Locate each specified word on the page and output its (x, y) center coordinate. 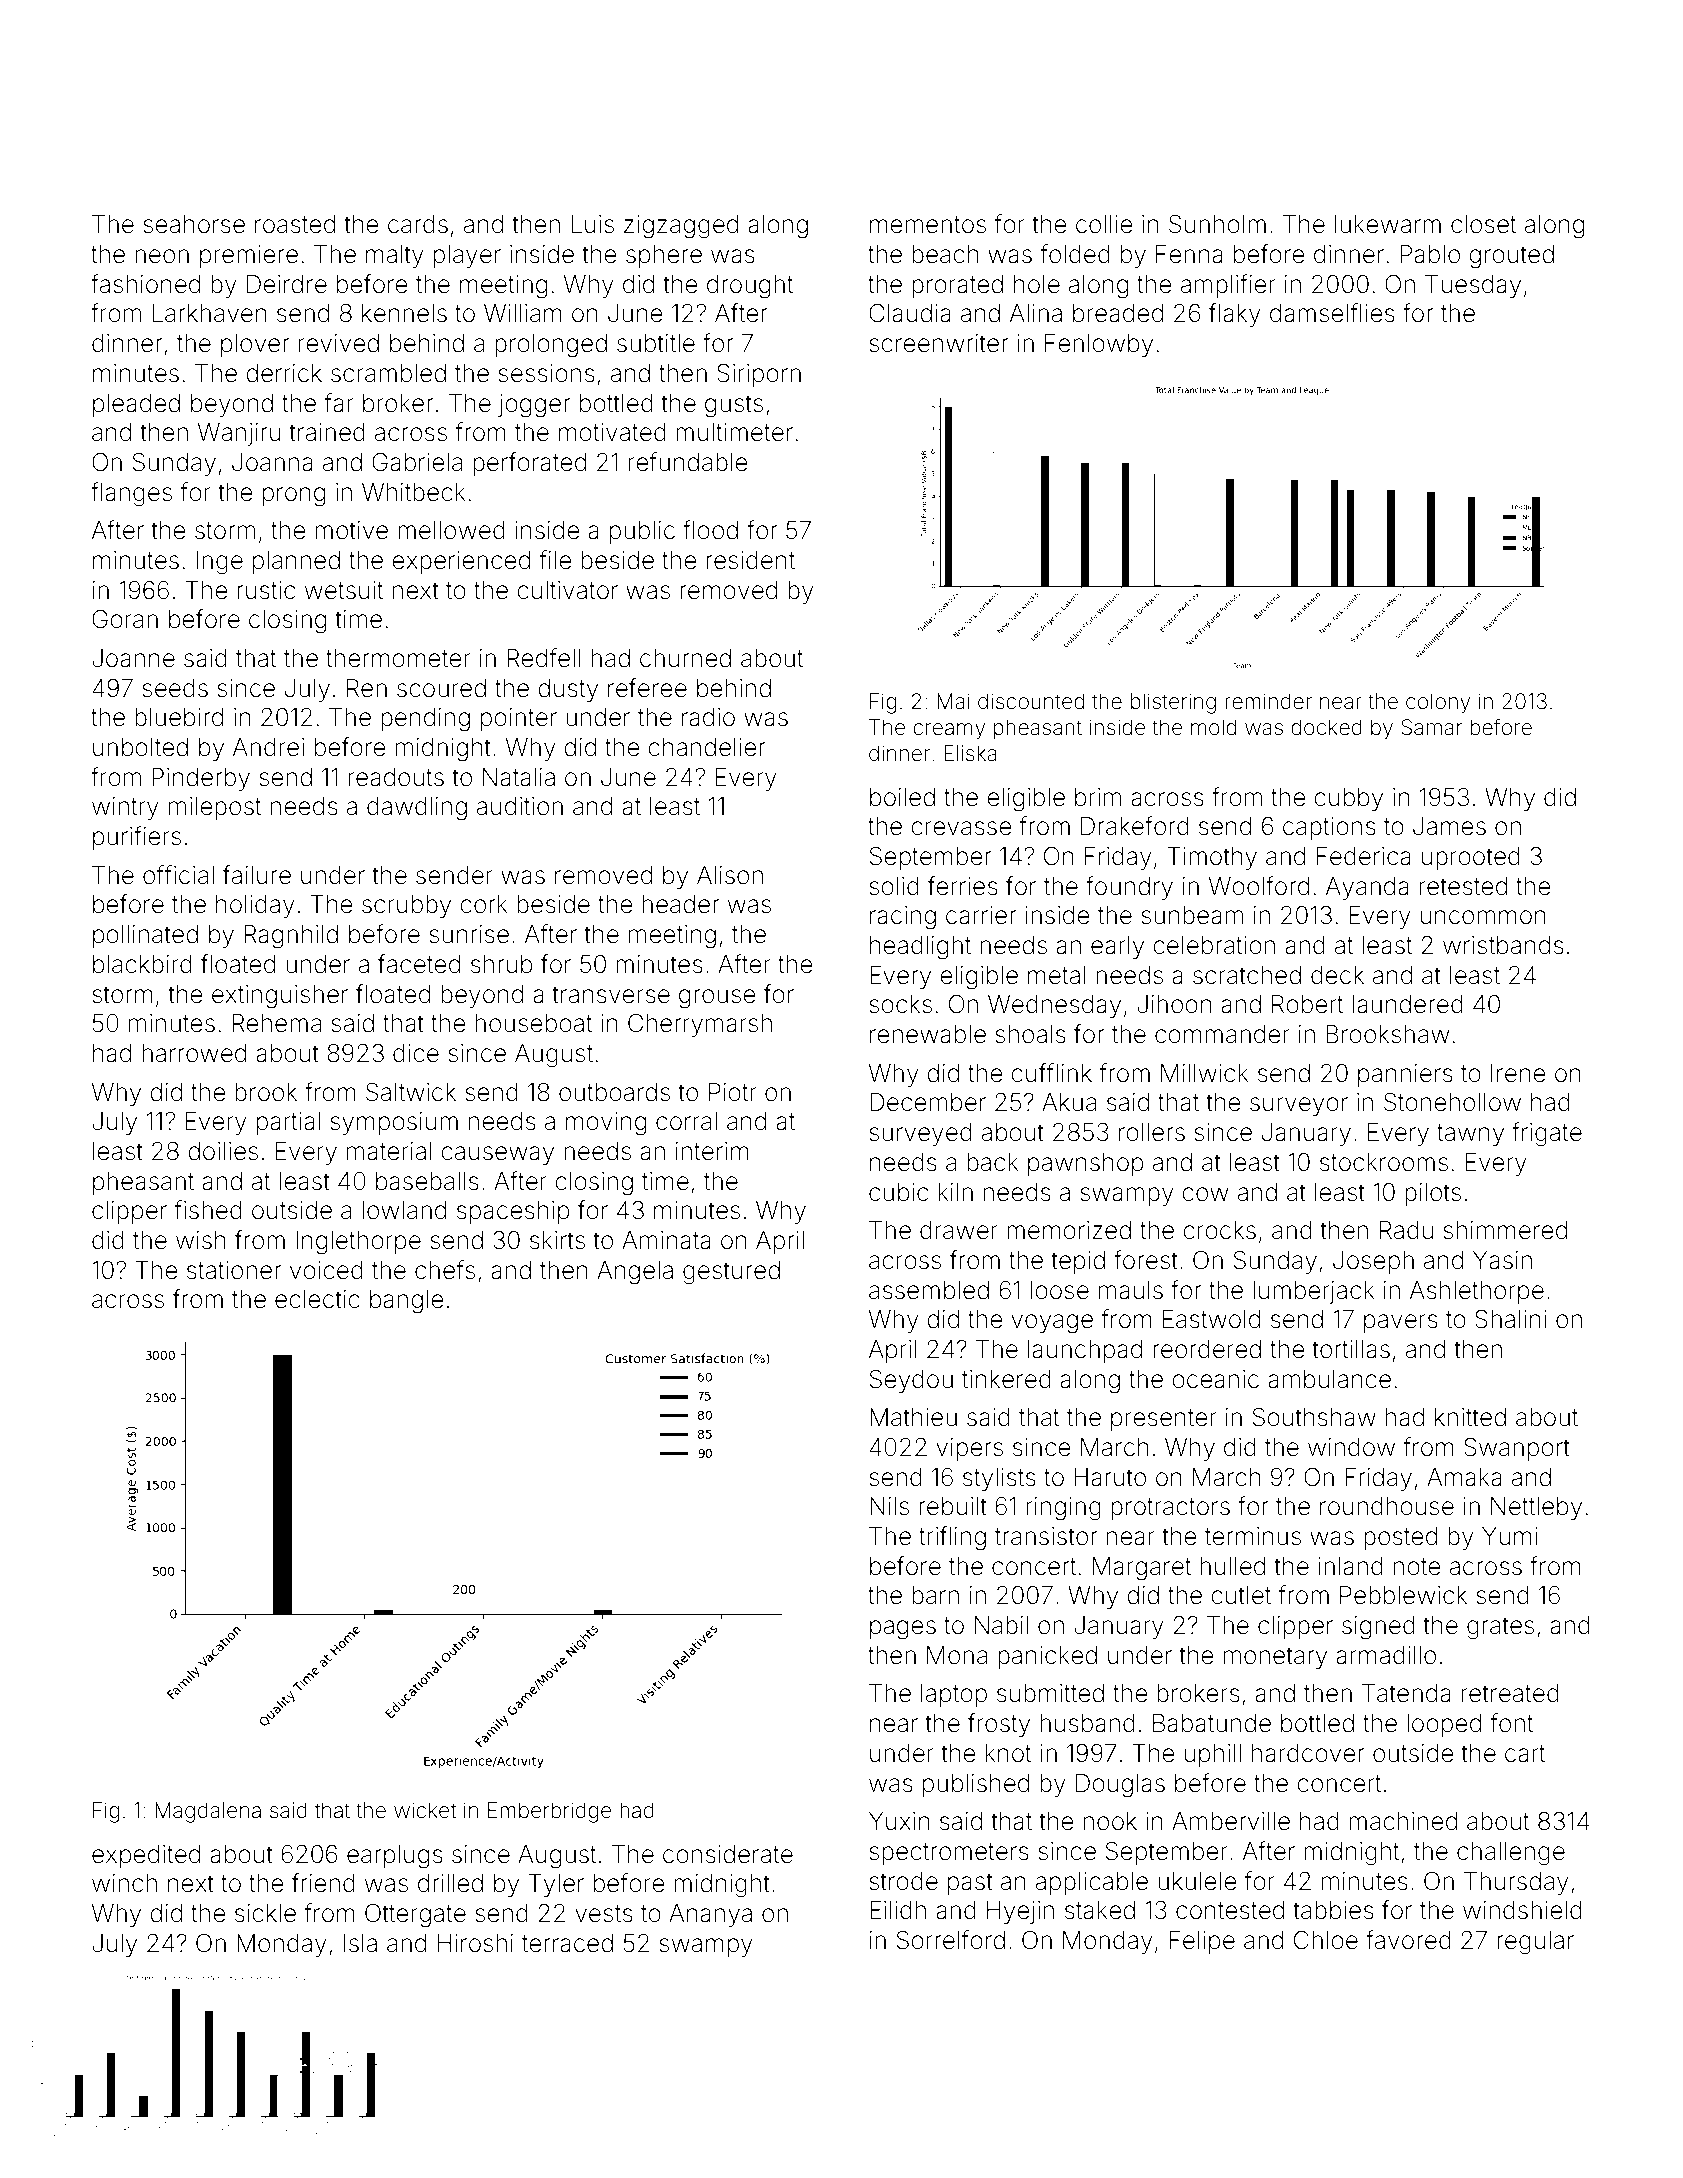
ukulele (1197, 1881)
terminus (1253, 1536)
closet (1483, 224)
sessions (546, 373)
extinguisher (280, 997)
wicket (425, 1810)
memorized (1069, 1230)
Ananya (710, 1915)
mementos (928, 225)
